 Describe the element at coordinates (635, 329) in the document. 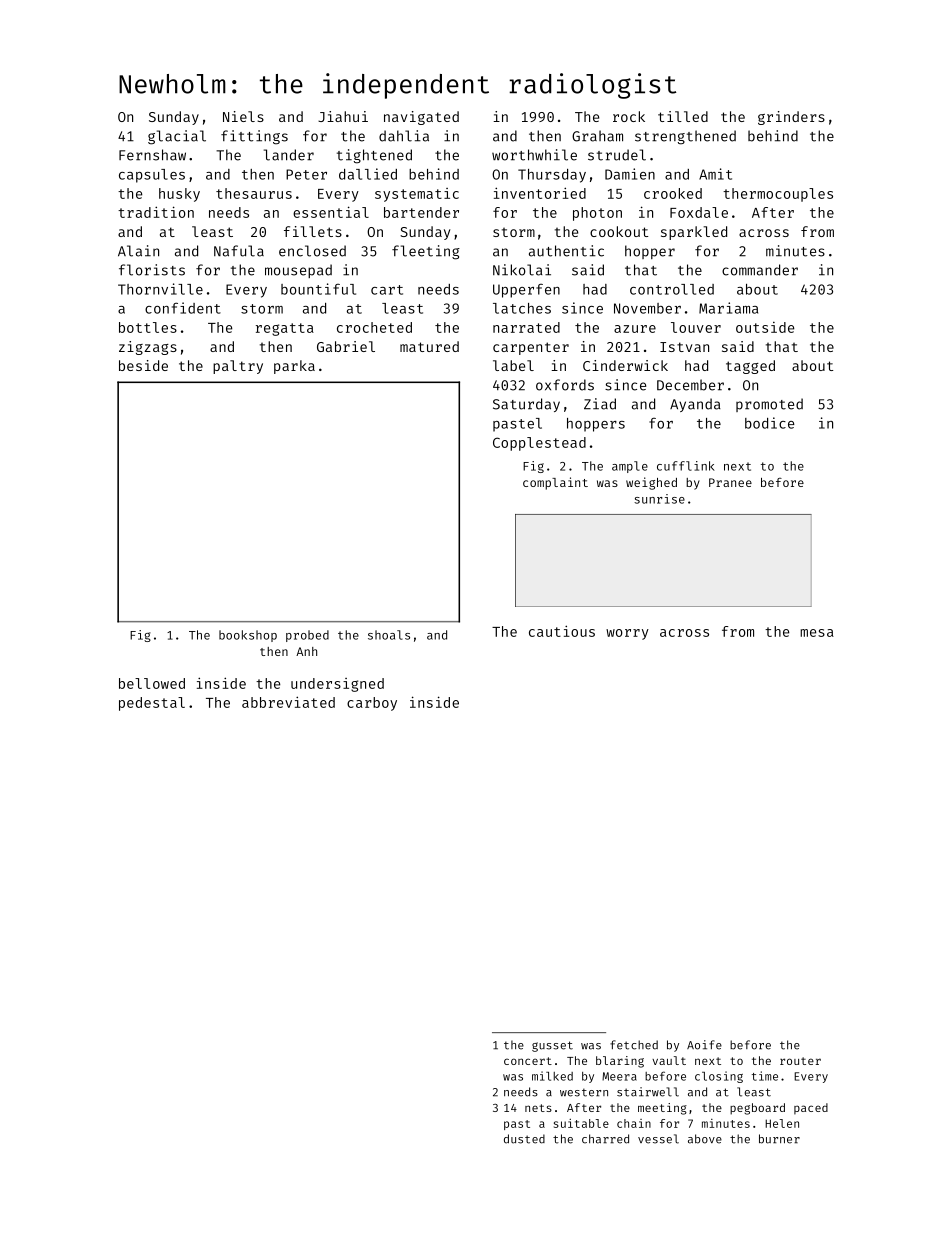

I see `azure` at that location.
